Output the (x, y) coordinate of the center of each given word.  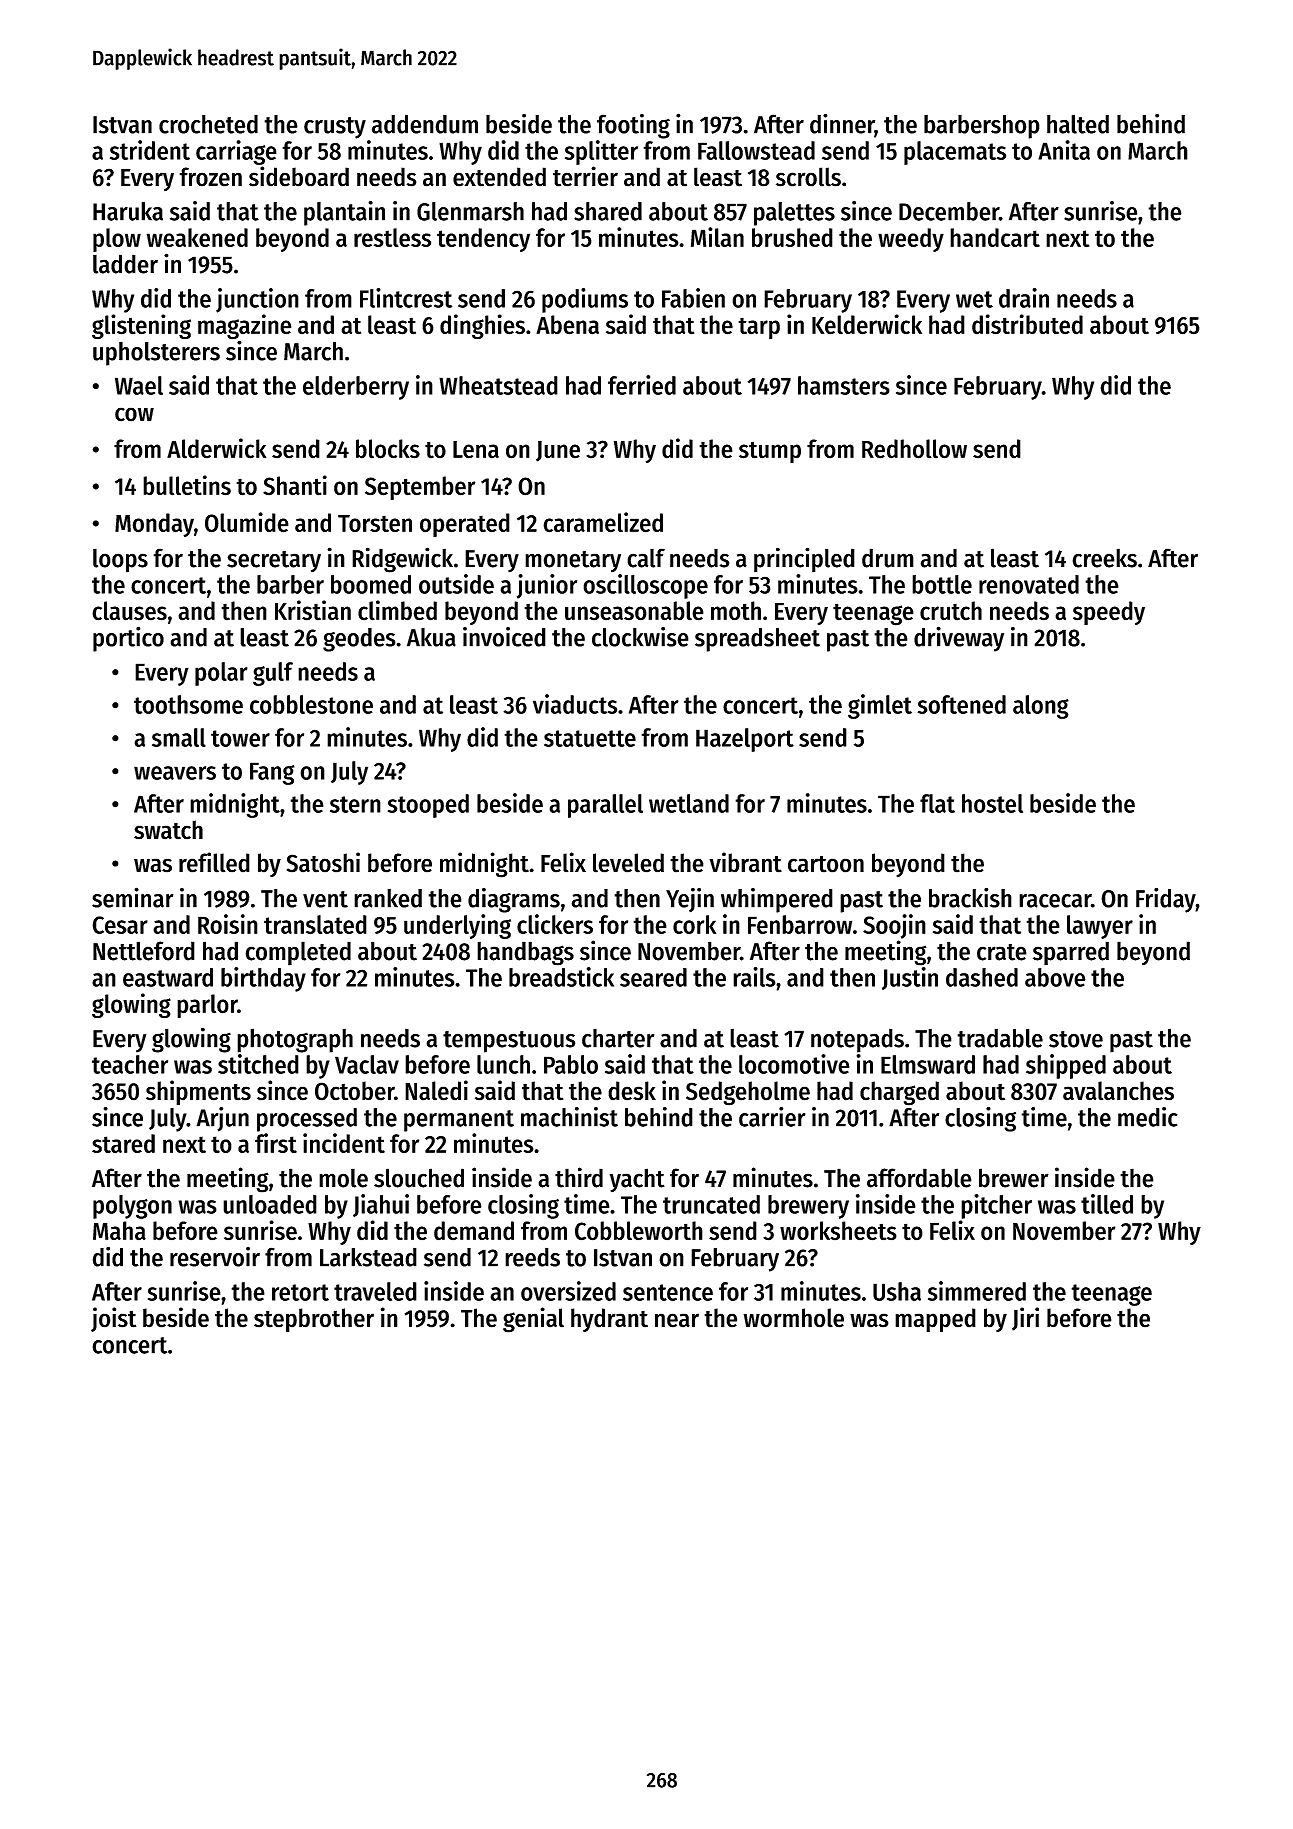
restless (392, 237)
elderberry (356, 388)
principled (804, 560)
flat (937, 803)
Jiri (1025, 1319)
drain (1024, 298)
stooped (428, 806)
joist (114, 1319)
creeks (1104, 558)
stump (770, 452)
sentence (668, 1292)
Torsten (375, 523)
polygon (132, 1207)
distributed (1027, 324)
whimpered (777, 900)
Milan (717, 237)
